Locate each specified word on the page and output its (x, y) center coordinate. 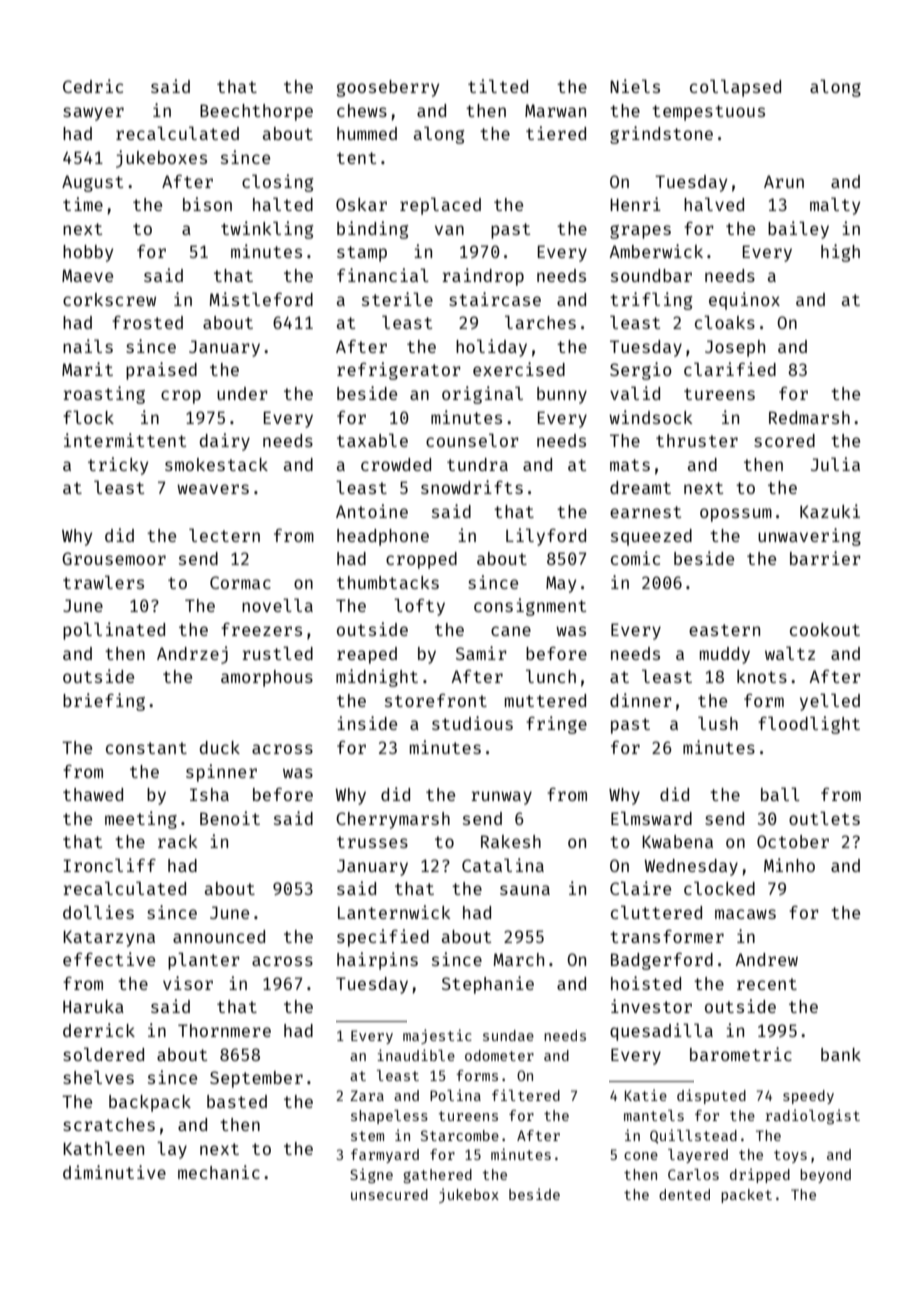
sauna (525, 890)
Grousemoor (114, 558)
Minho (789, 865)
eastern (724, 630)
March (519, 959)
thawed (93, 794)
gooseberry (388, 88)
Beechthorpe (256, 112)
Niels (635, 86)
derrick (99, 1030)
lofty (419, 607)
